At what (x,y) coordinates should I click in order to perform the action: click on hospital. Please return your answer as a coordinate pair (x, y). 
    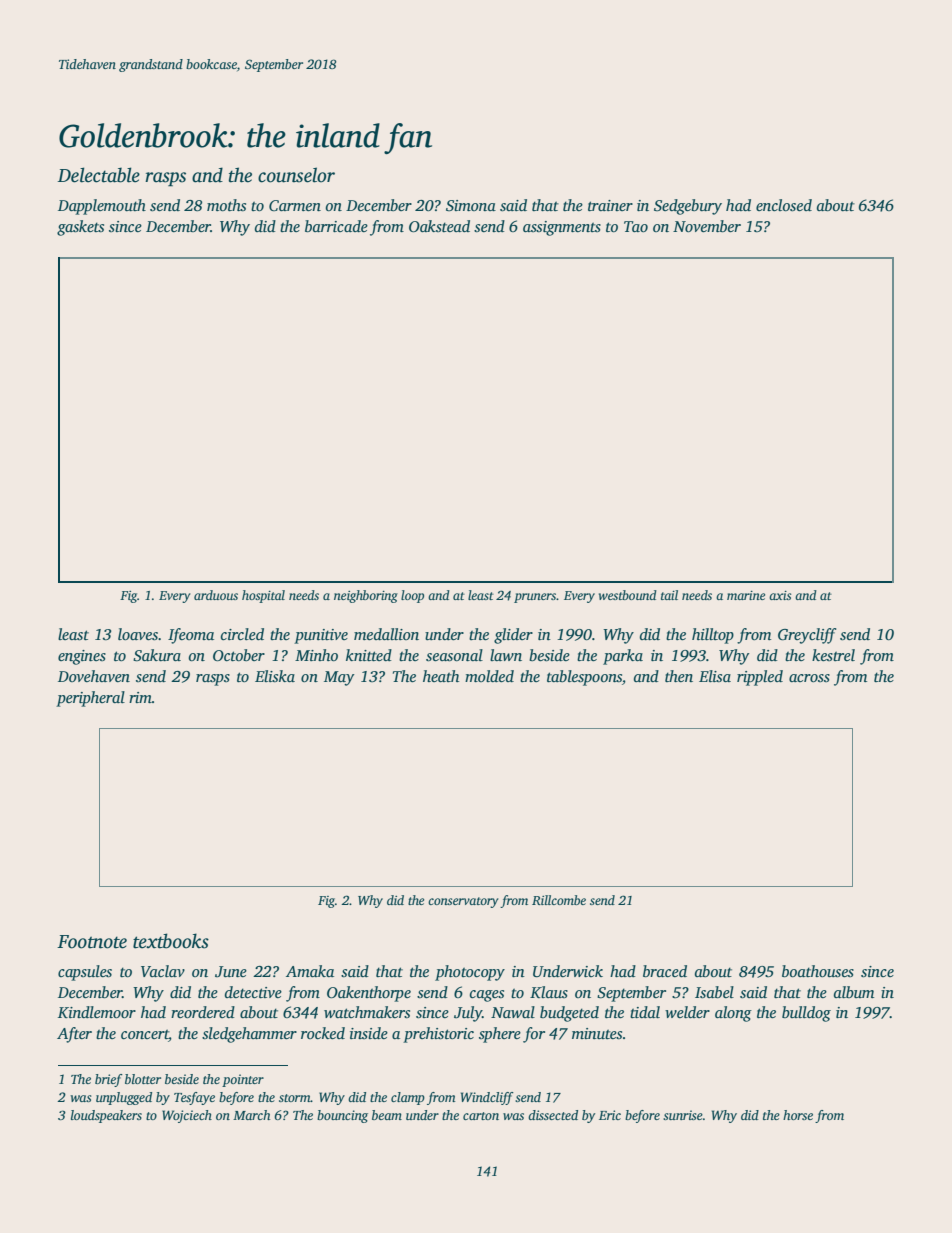
    Looking at the image, I should click on (263, 596).
